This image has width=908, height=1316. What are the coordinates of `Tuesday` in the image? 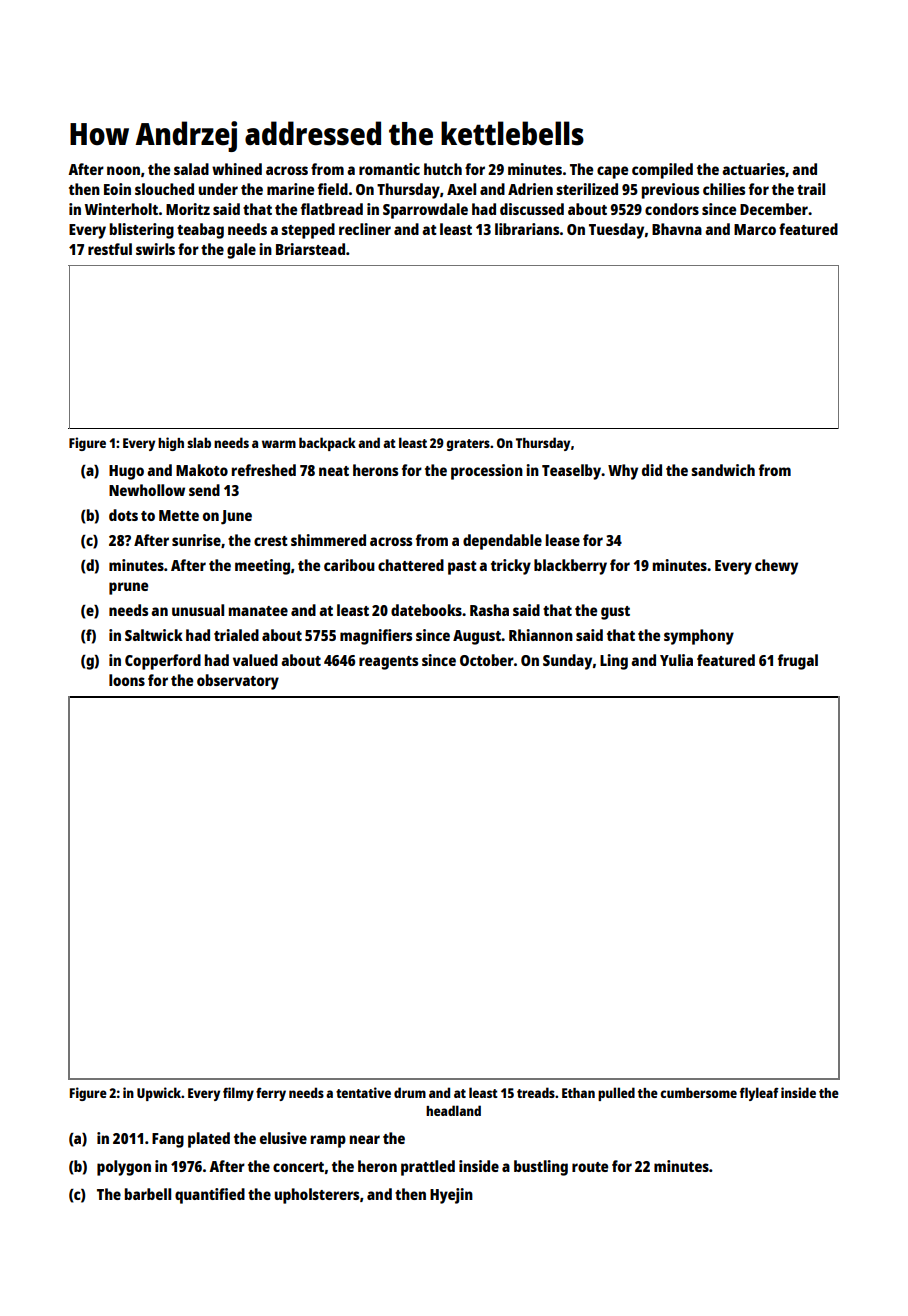 It's located at (616, 231).
